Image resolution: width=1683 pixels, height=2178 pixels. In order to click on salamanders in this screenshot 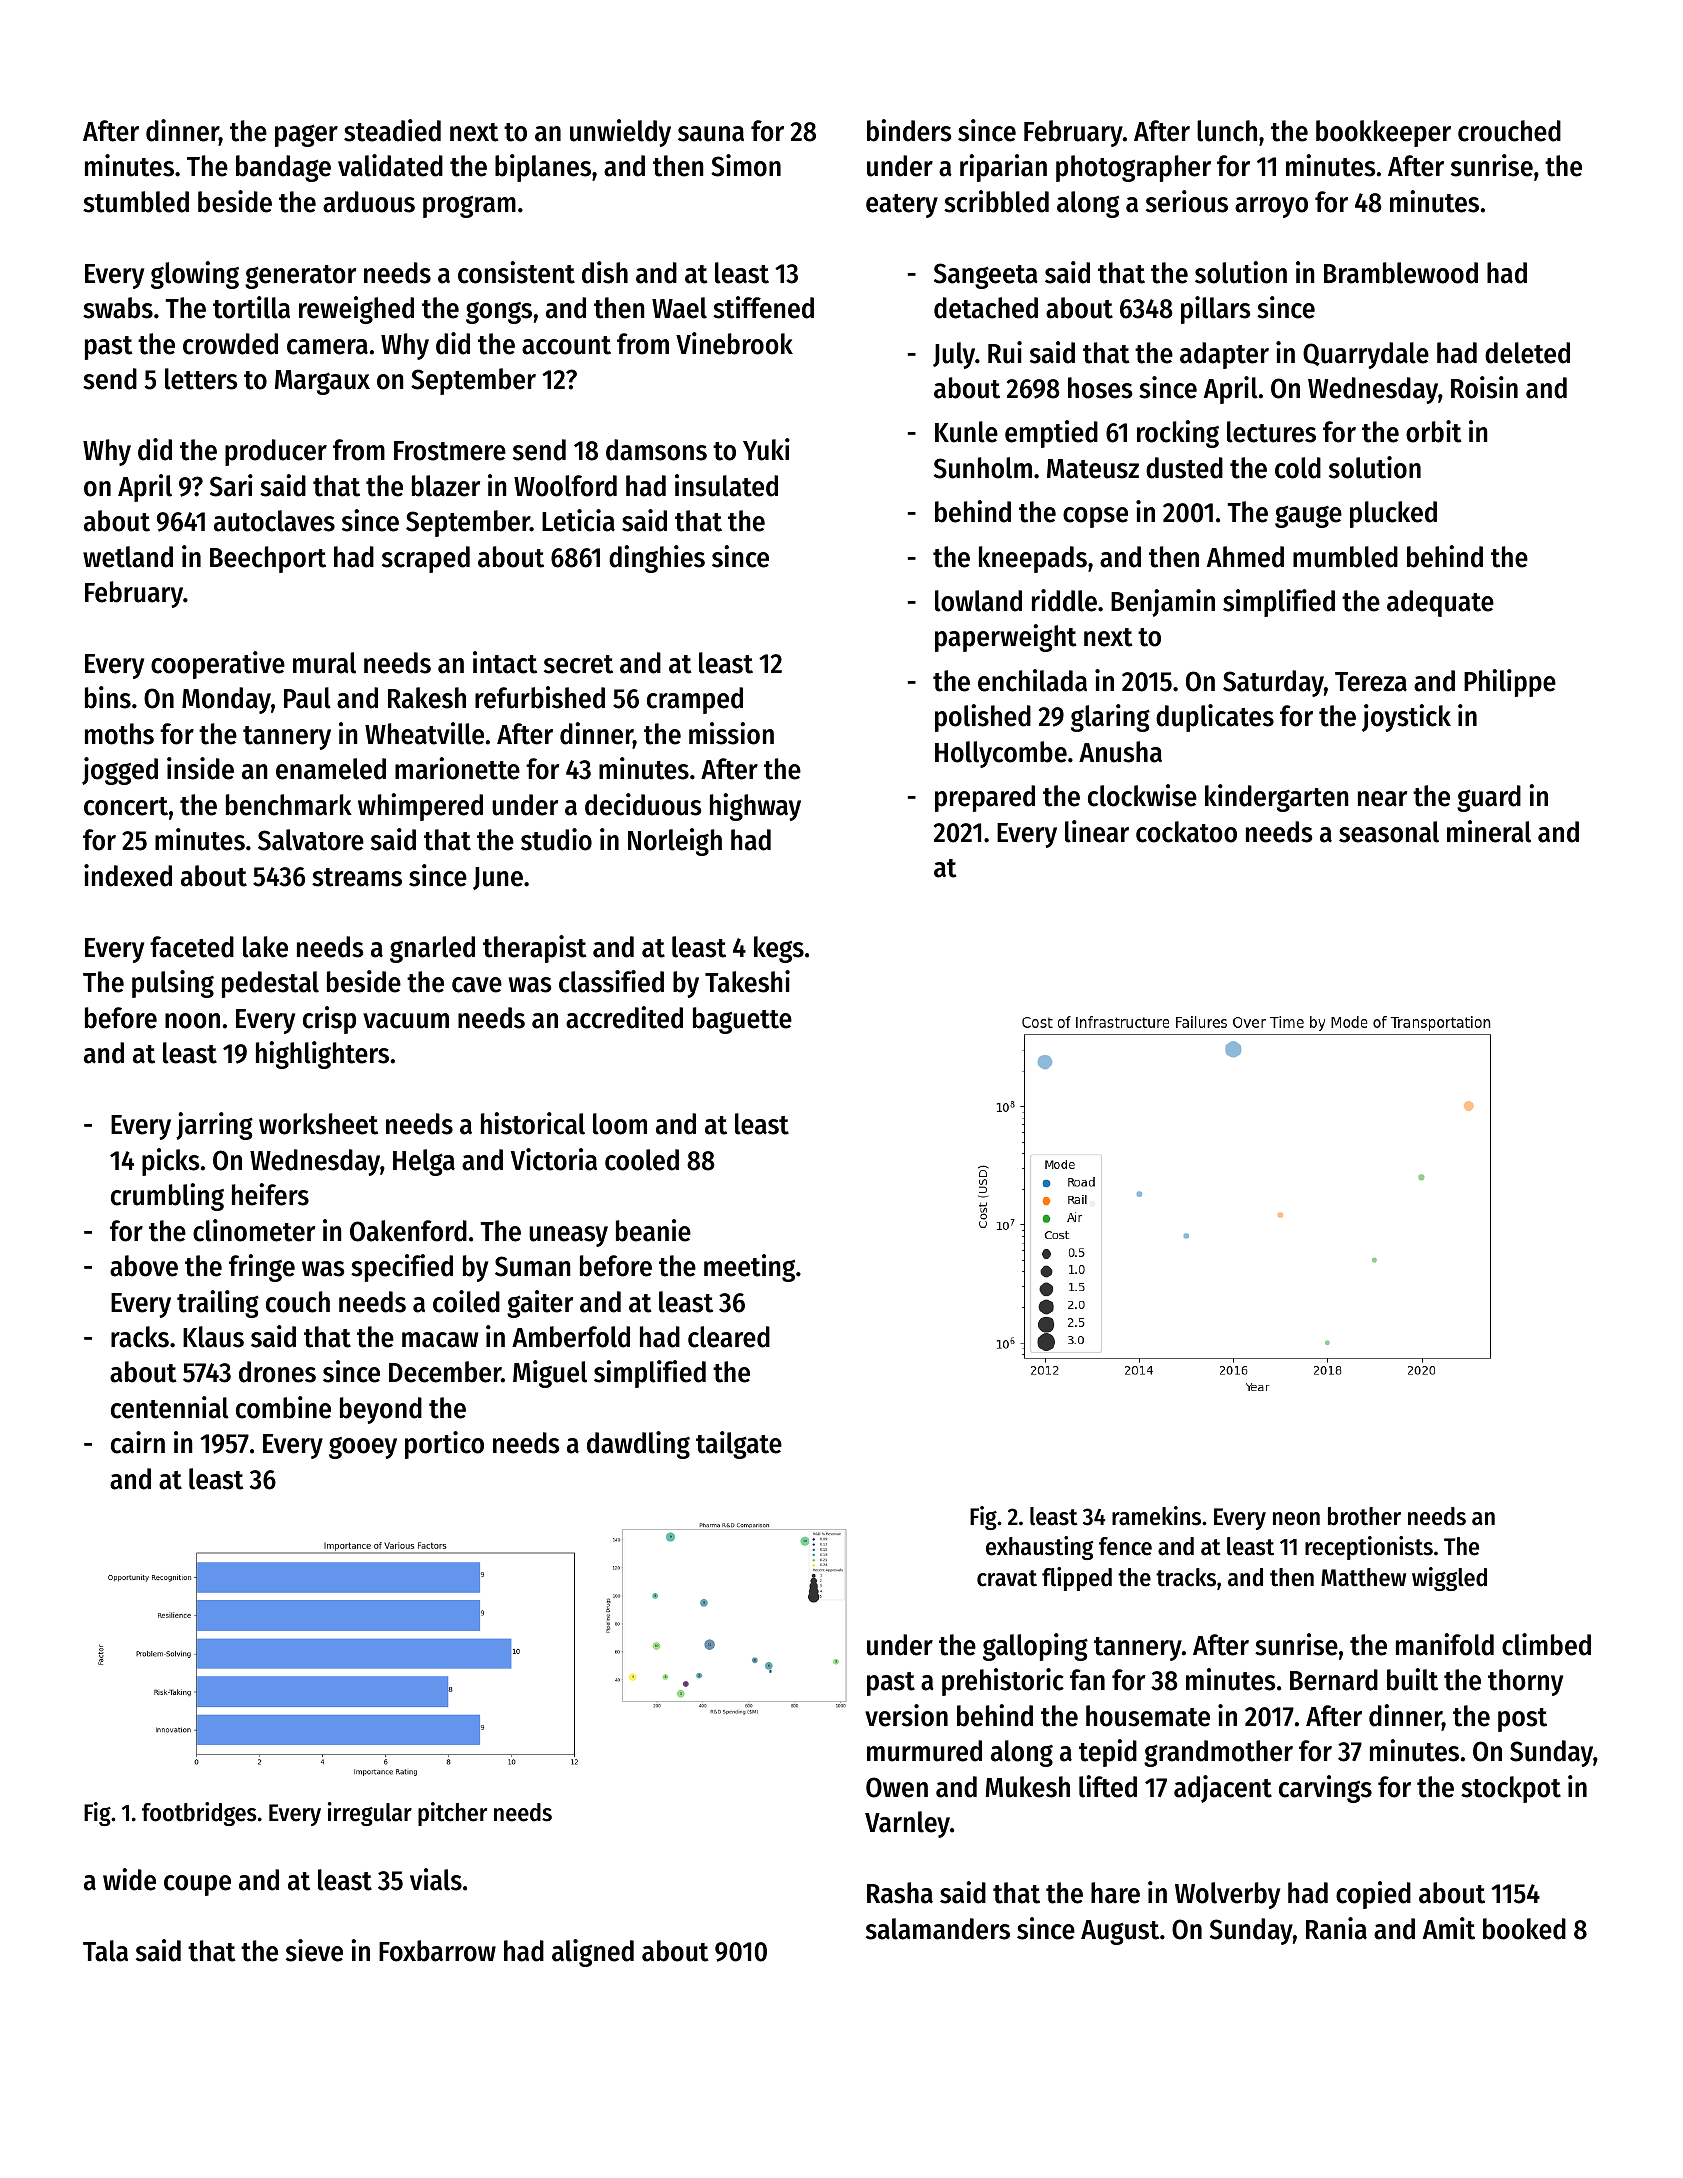, I will do `click(938, 1929)`.
